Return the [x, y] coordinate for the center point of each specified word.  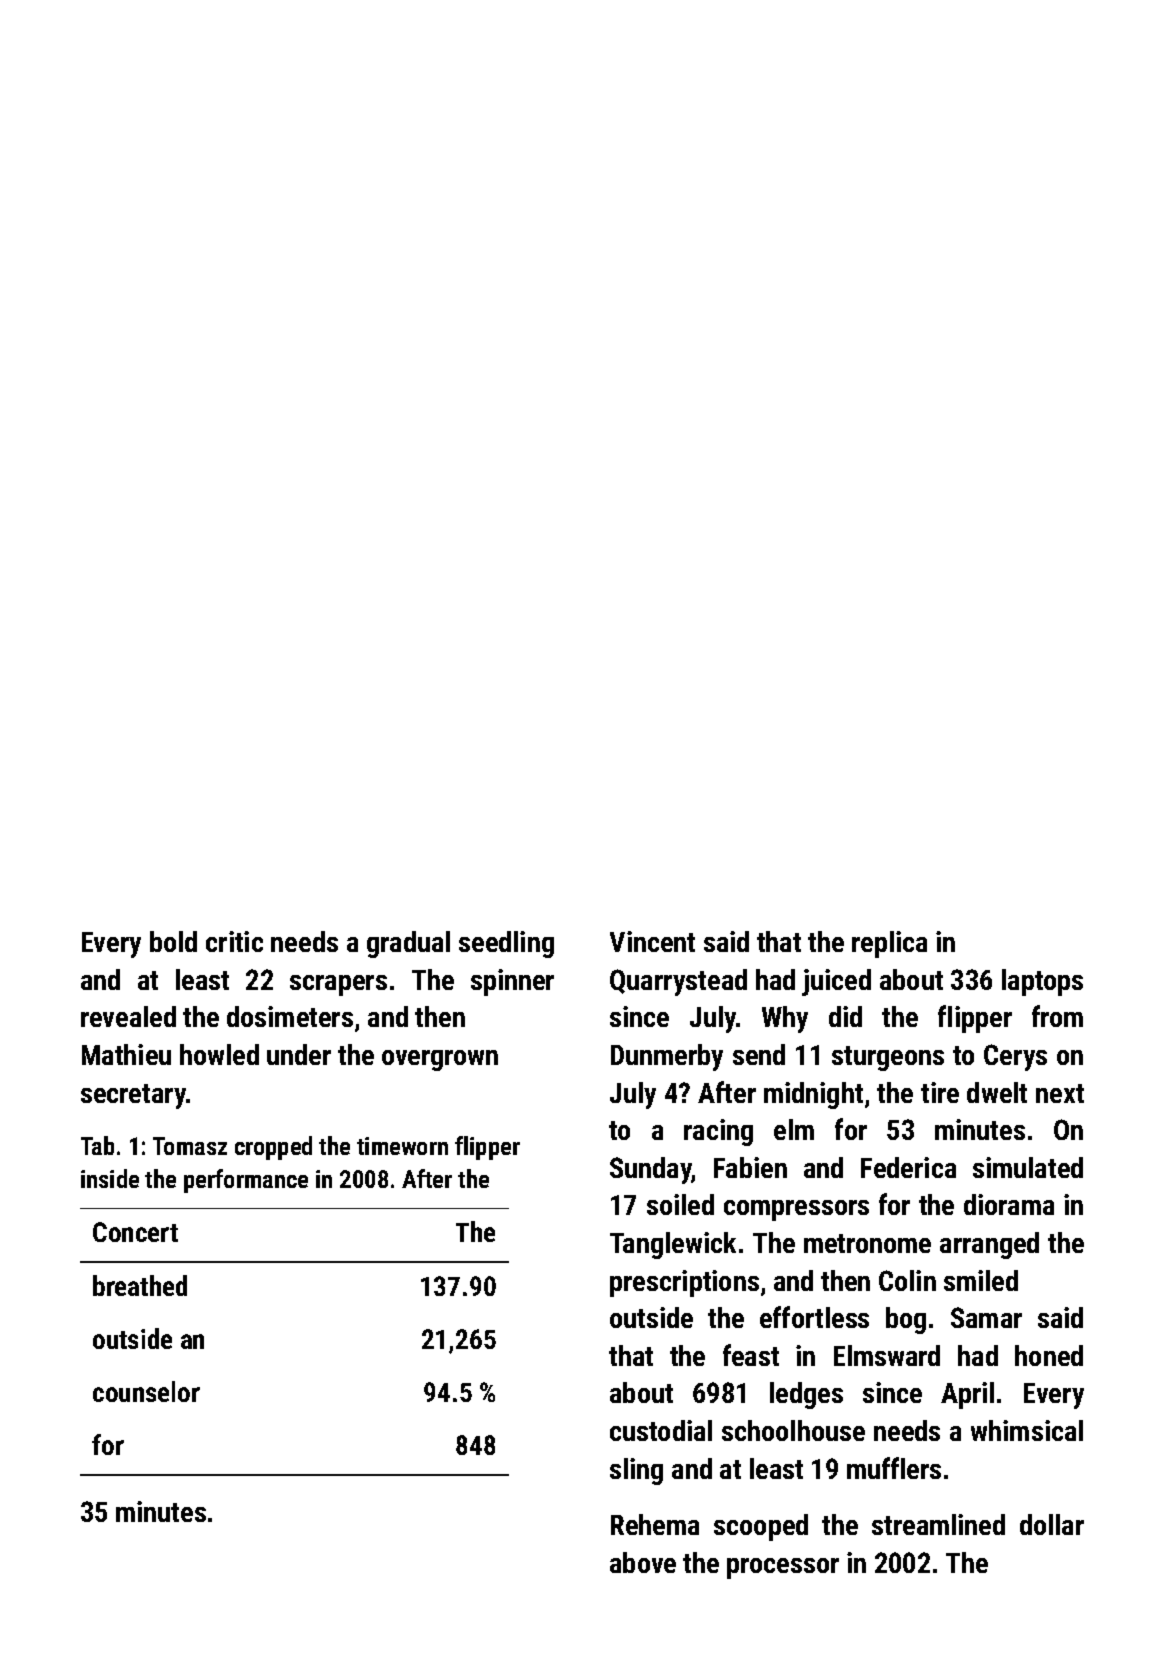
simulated [1028, 1167]
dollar [1052, 1524]
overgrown [440, 1060]
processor [783, 1568]
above [643, 1562]
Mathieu [126, 1054]
